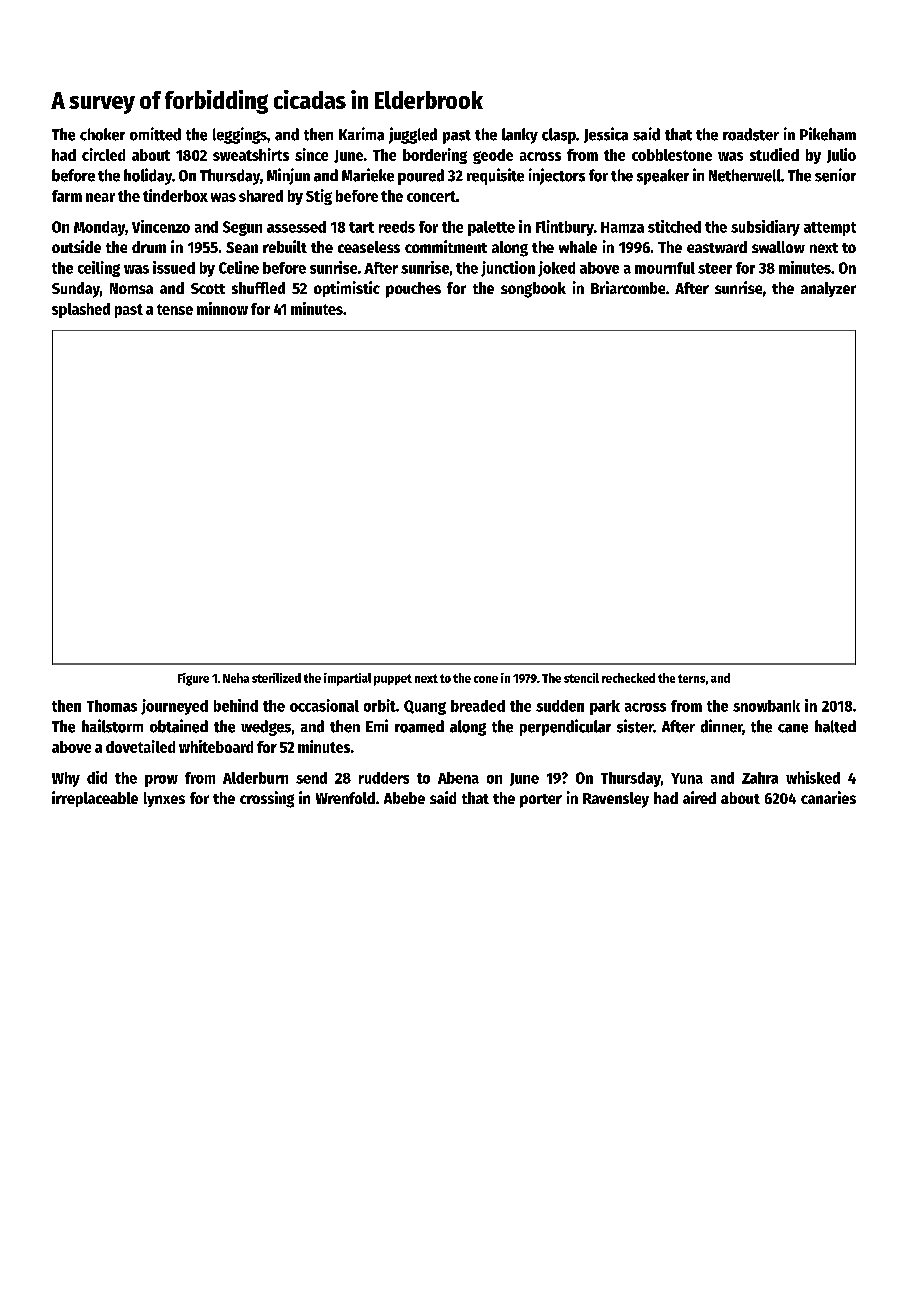 The height and width of the image is (1316, 908). What do you see at coordinates (222, 308) in the image?
I see `minnow` at bounding box center [222, 308].
